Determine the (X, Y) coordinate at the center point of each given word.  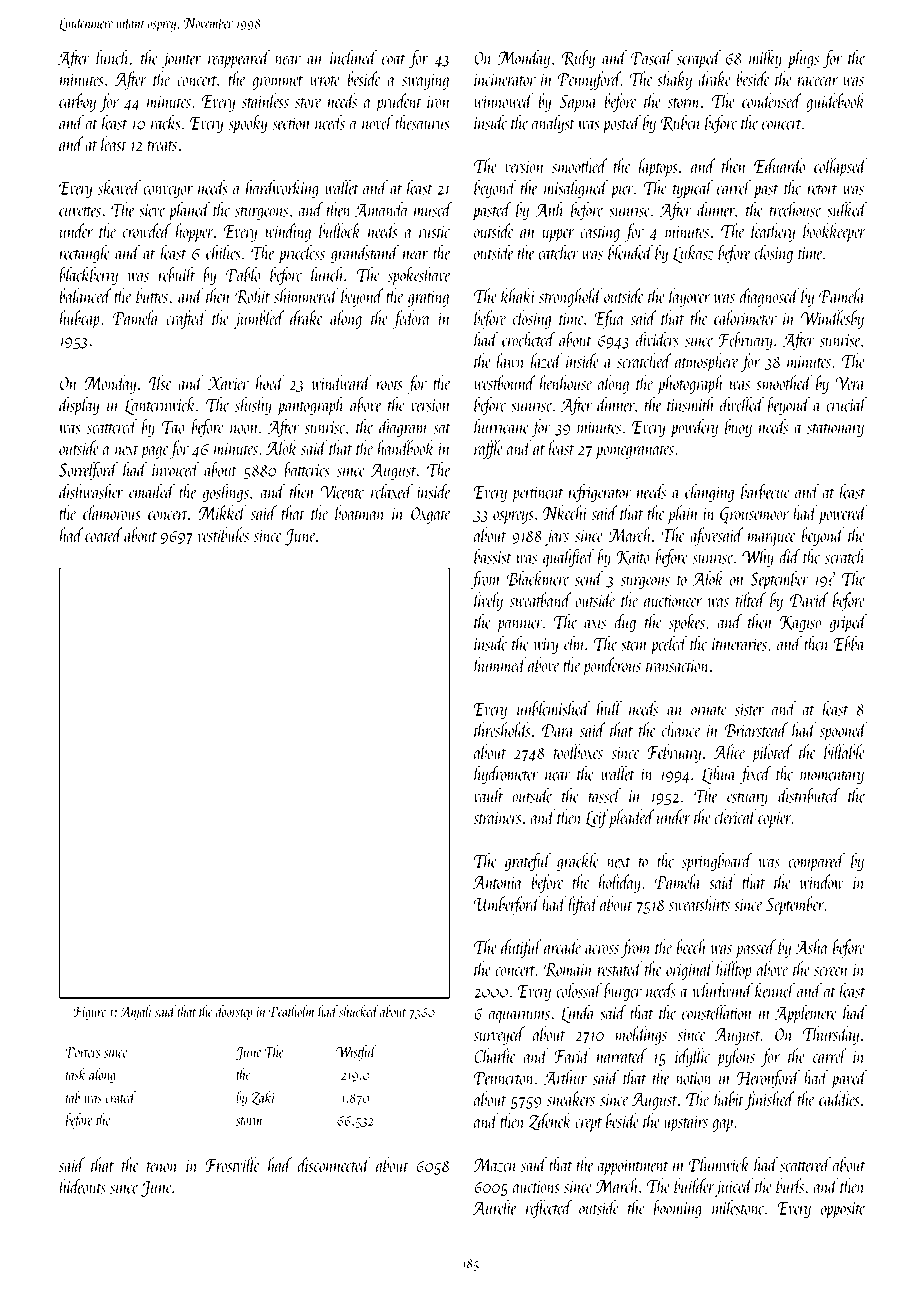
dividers (657, 339)
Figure (90, 1013)
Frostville (233, 1164)
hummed (500, 664)
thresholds (502, 729)
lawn (510, 360)
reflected (549, 1209)
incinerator (505, 80)
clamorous (112, 512)
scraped (699, 59)
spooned (843, 731)
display (79, 406)
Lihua (719, 775)
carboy (77, 102)
